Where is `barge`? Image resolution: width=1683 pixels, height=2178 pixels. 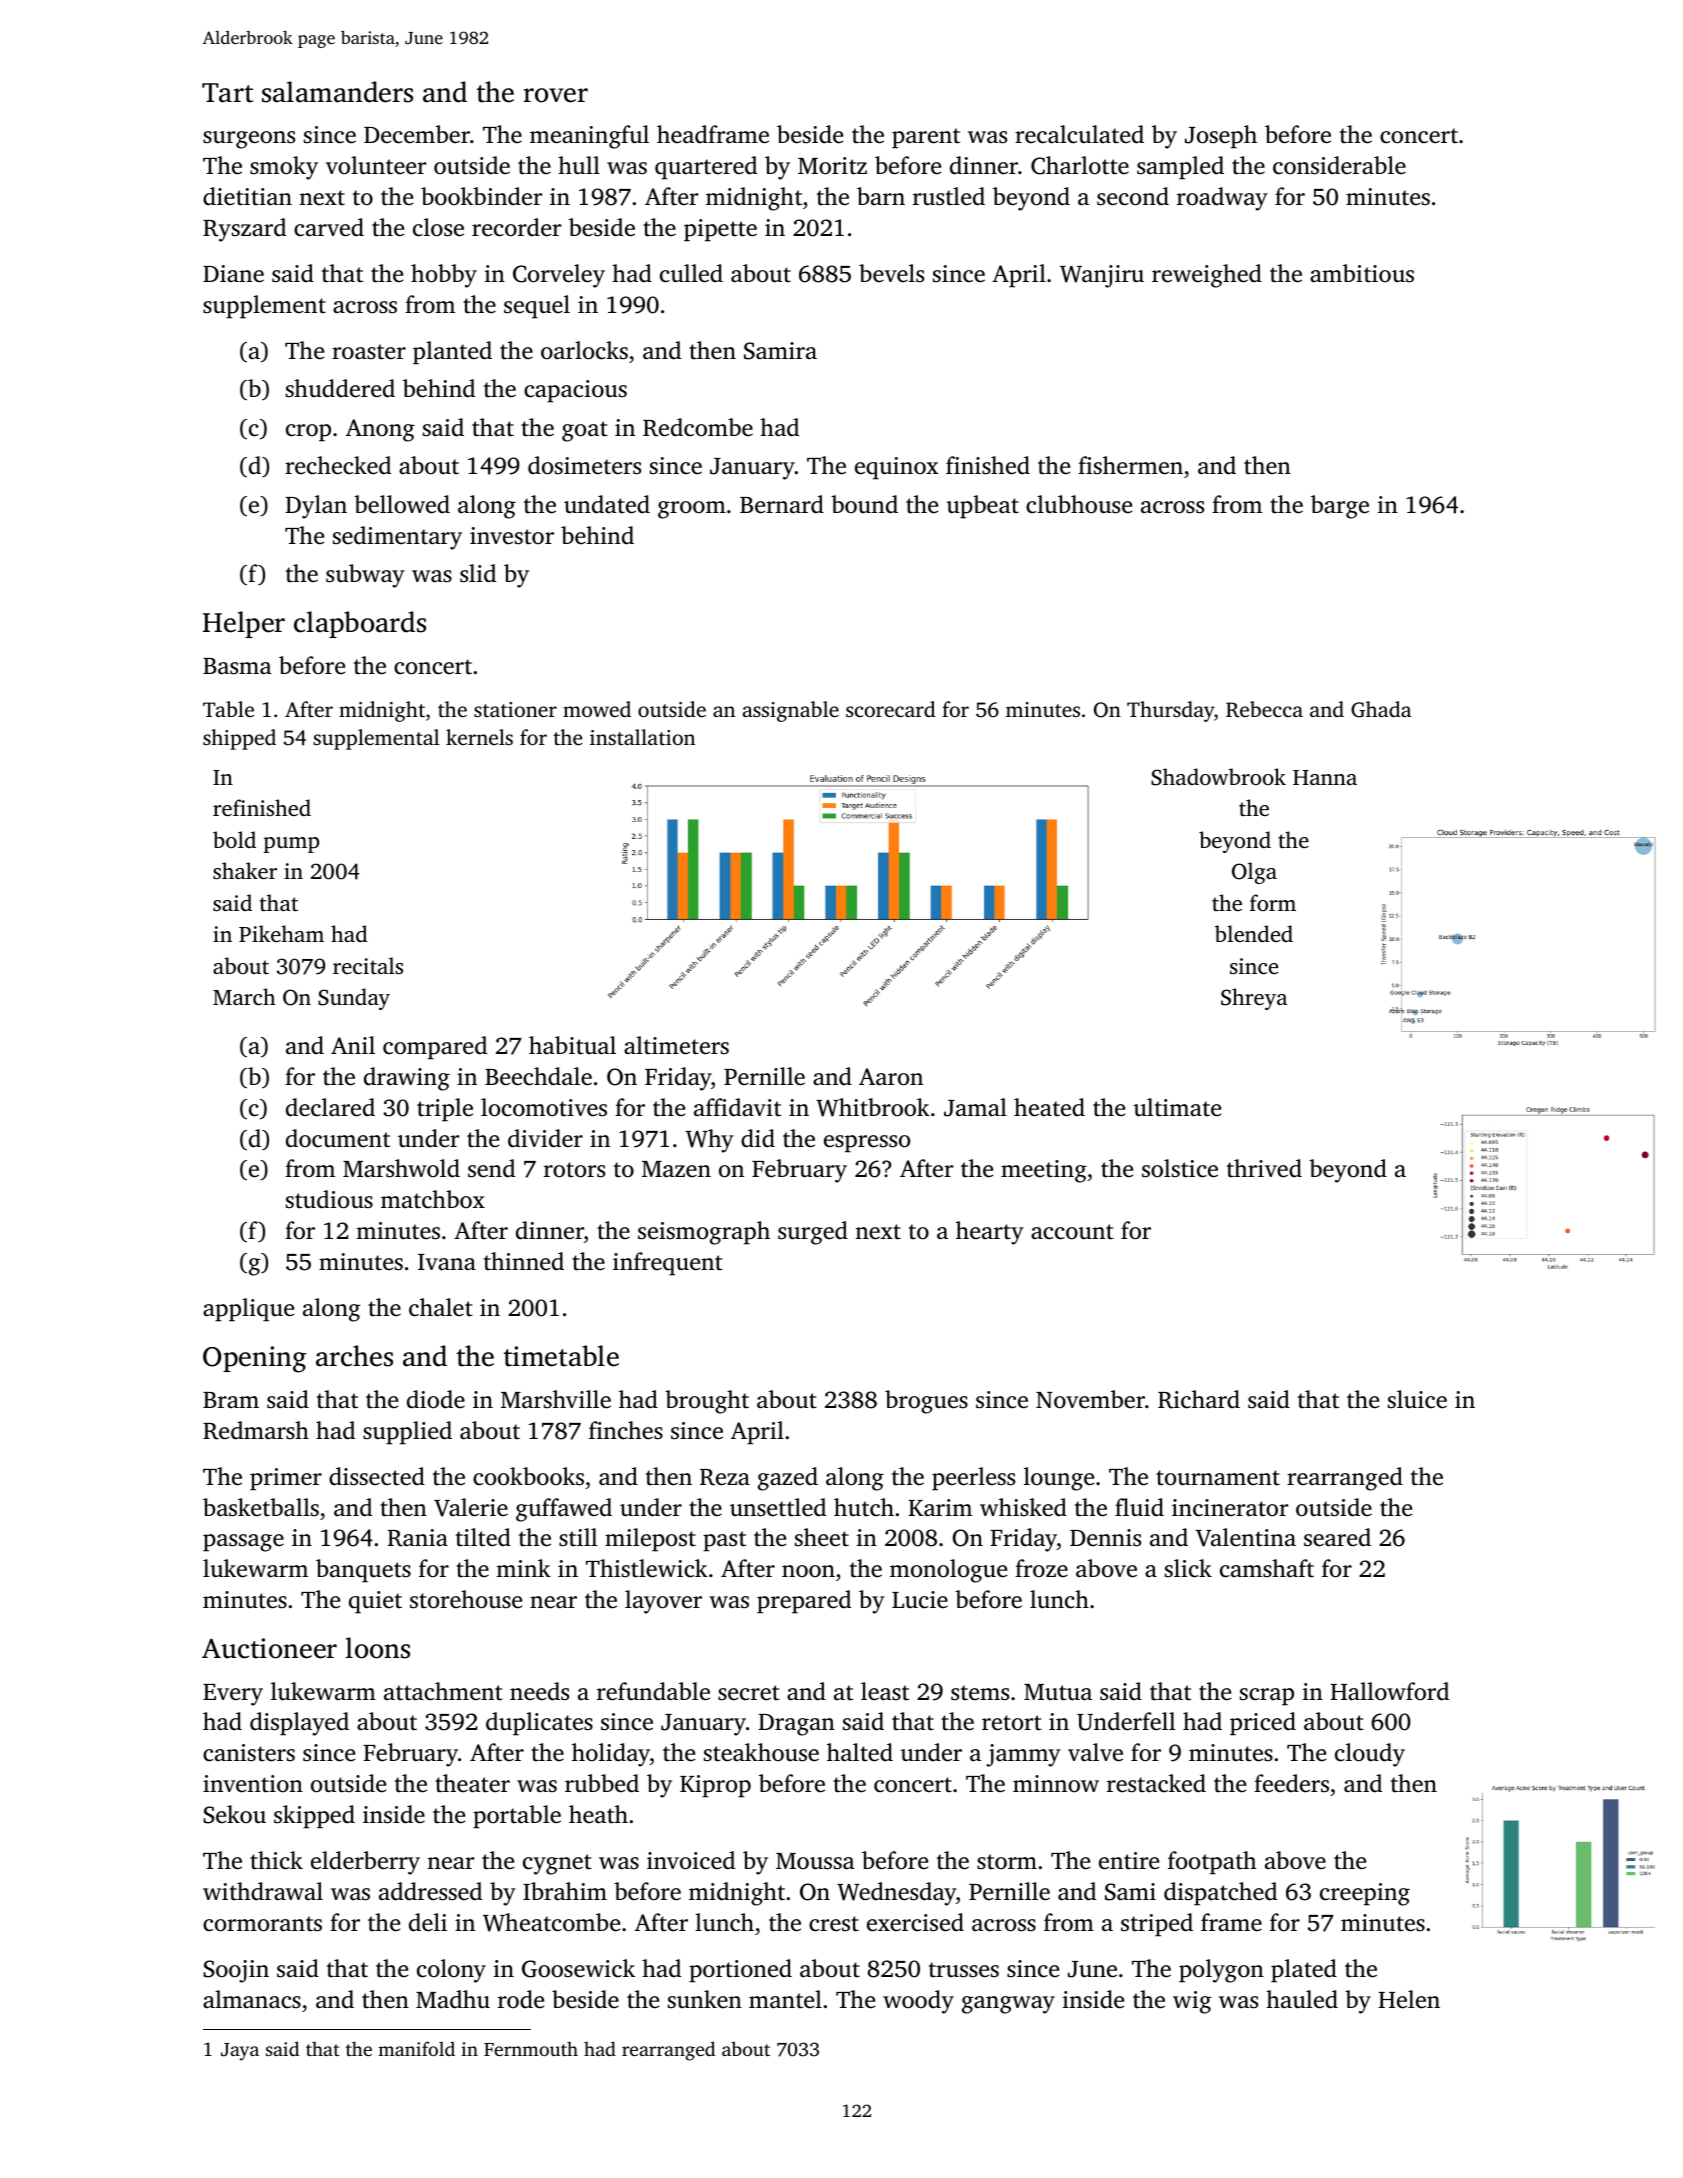 barge is located at coordinates (1340, 507).
